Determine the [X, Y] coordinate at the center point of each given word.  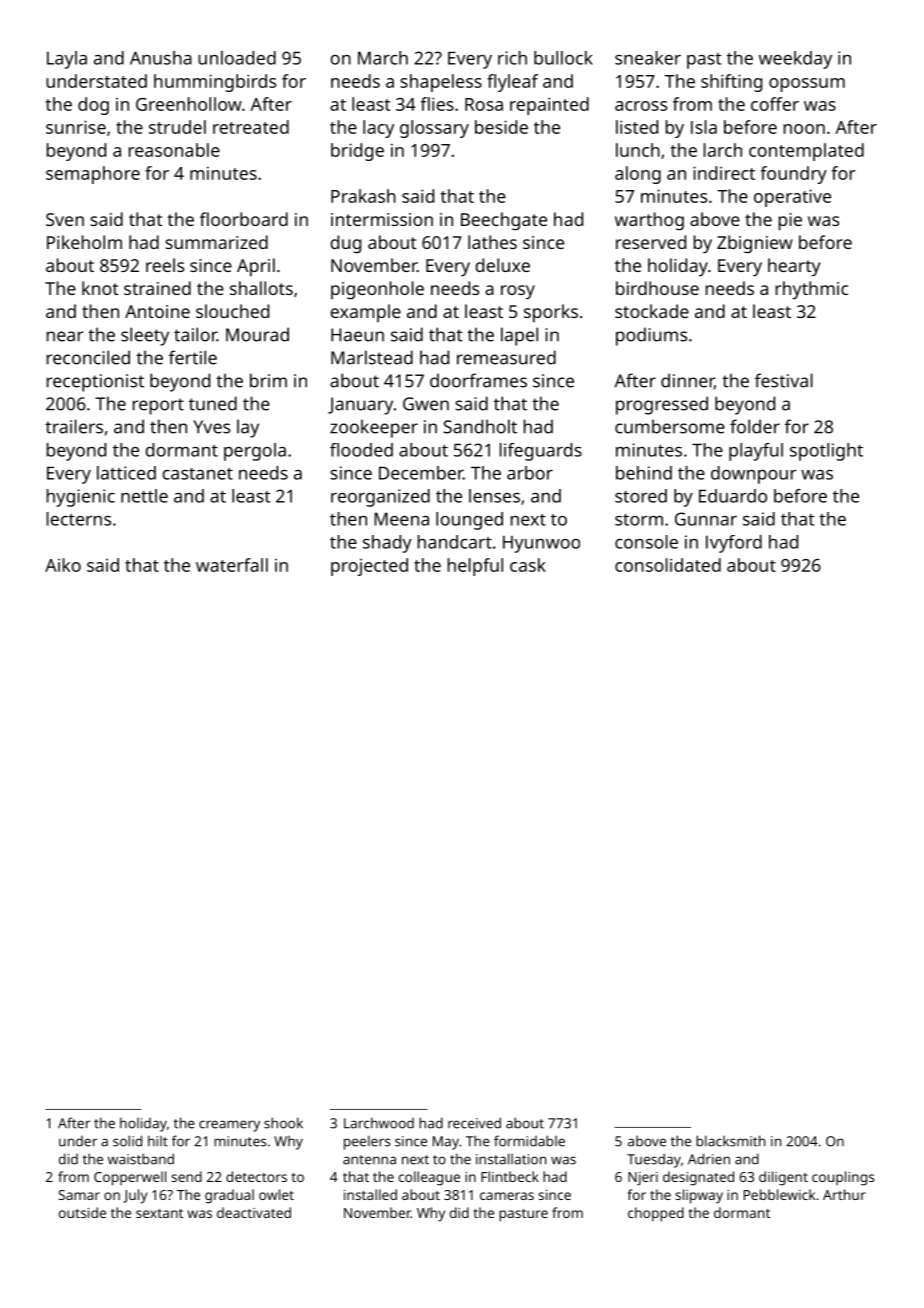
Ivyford [734, 544]
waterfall [232, 565]
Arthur [844, 1194]
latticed [126, 473]
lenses [494, 496]
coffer [775, 104]
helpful [475, 567]
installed [370, 1194]
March [383, 58]
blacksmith [730, 1141]
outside [82, 1212]
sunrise [76, 127]
